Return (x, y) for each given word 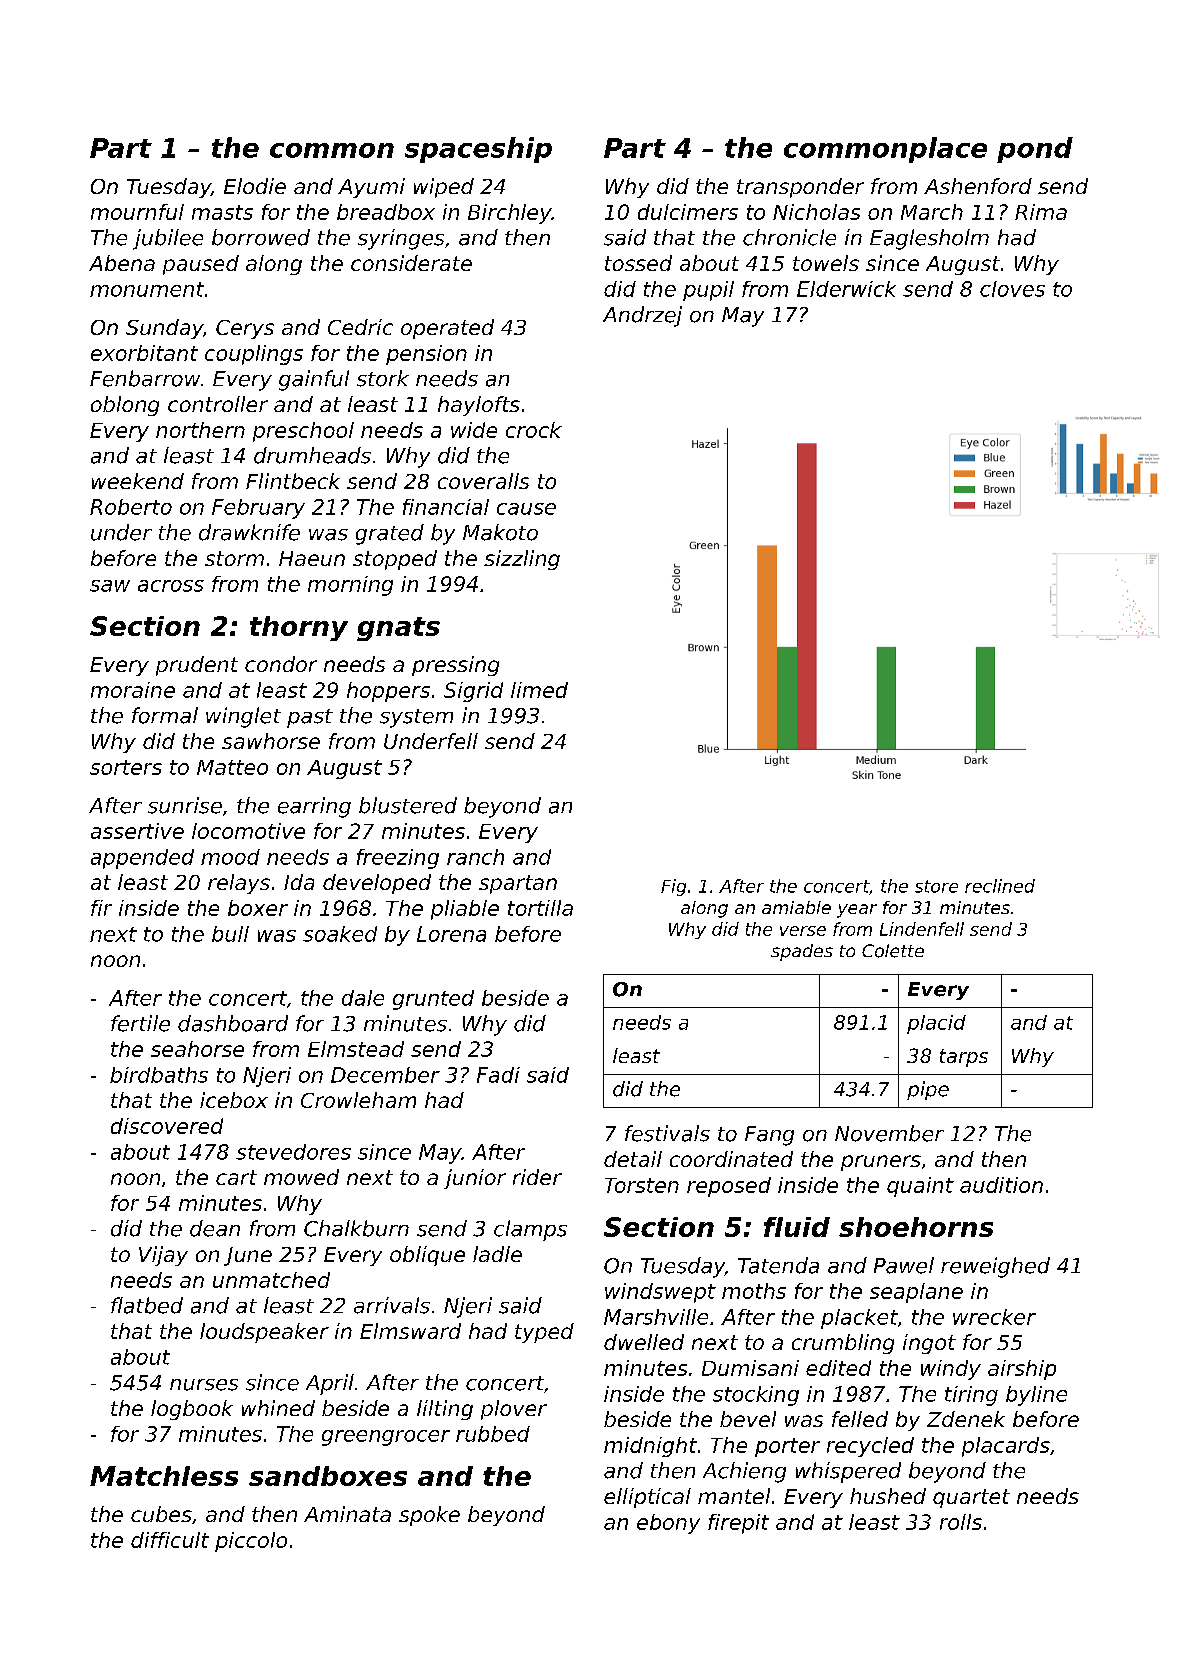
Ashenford (978, 186)
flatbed (147, 1305)
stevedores (293, 1152)
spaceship (478, 150)
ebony (668, 1524)
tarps (964, 1058)
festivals (667, 1133)
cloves (1012, 289)
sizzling (522, 560)
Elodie (255, 186)
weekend (138, 481)
